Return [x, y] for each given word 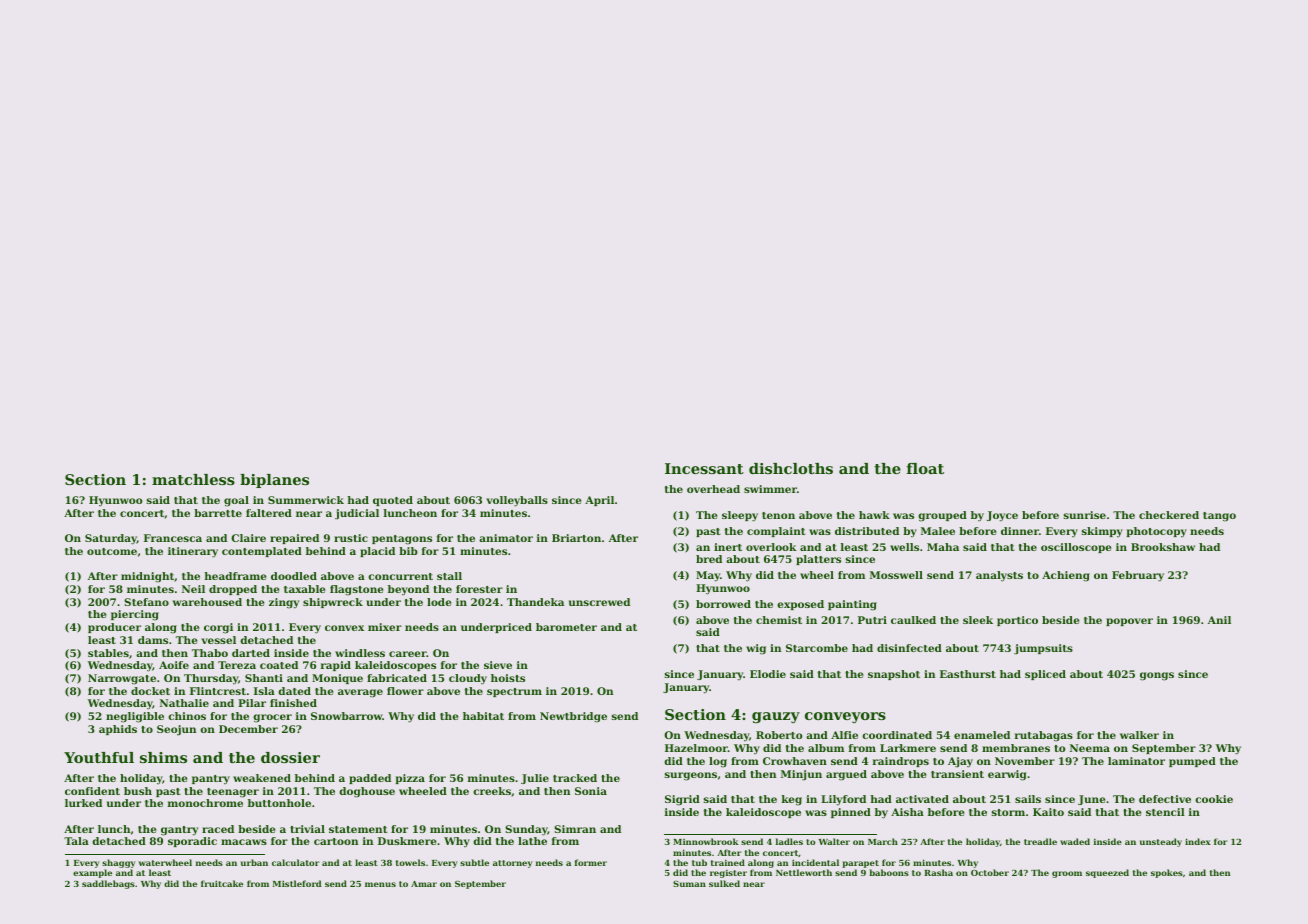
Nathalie [184, 703]
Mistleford [297, 883]
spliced [1045, 675]
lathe [532, 841]
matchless [193, 479]
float [925, 468]
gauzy [776, 717]
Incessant [704, 468]
